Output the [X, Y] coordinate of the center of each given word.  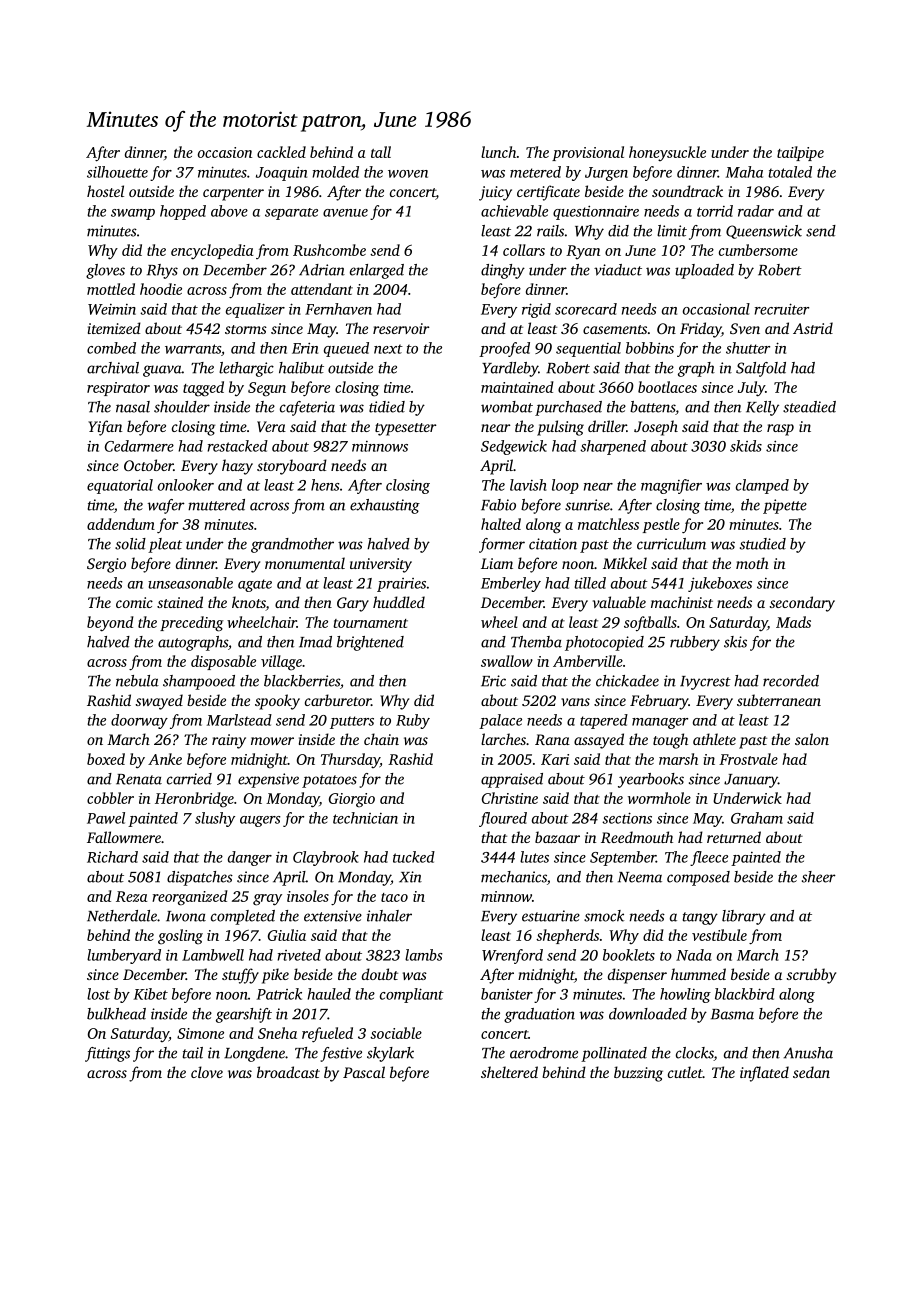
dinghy [503, 271]
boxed [106, 759]
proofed [504, 349]
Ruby [413, 721]
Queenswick [764, 232]
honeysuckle [667, 153]
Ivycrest [705, 683]
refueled [327, 1035]
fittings [107, 1054]
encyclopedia [212, 252]
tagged [203, 389]
